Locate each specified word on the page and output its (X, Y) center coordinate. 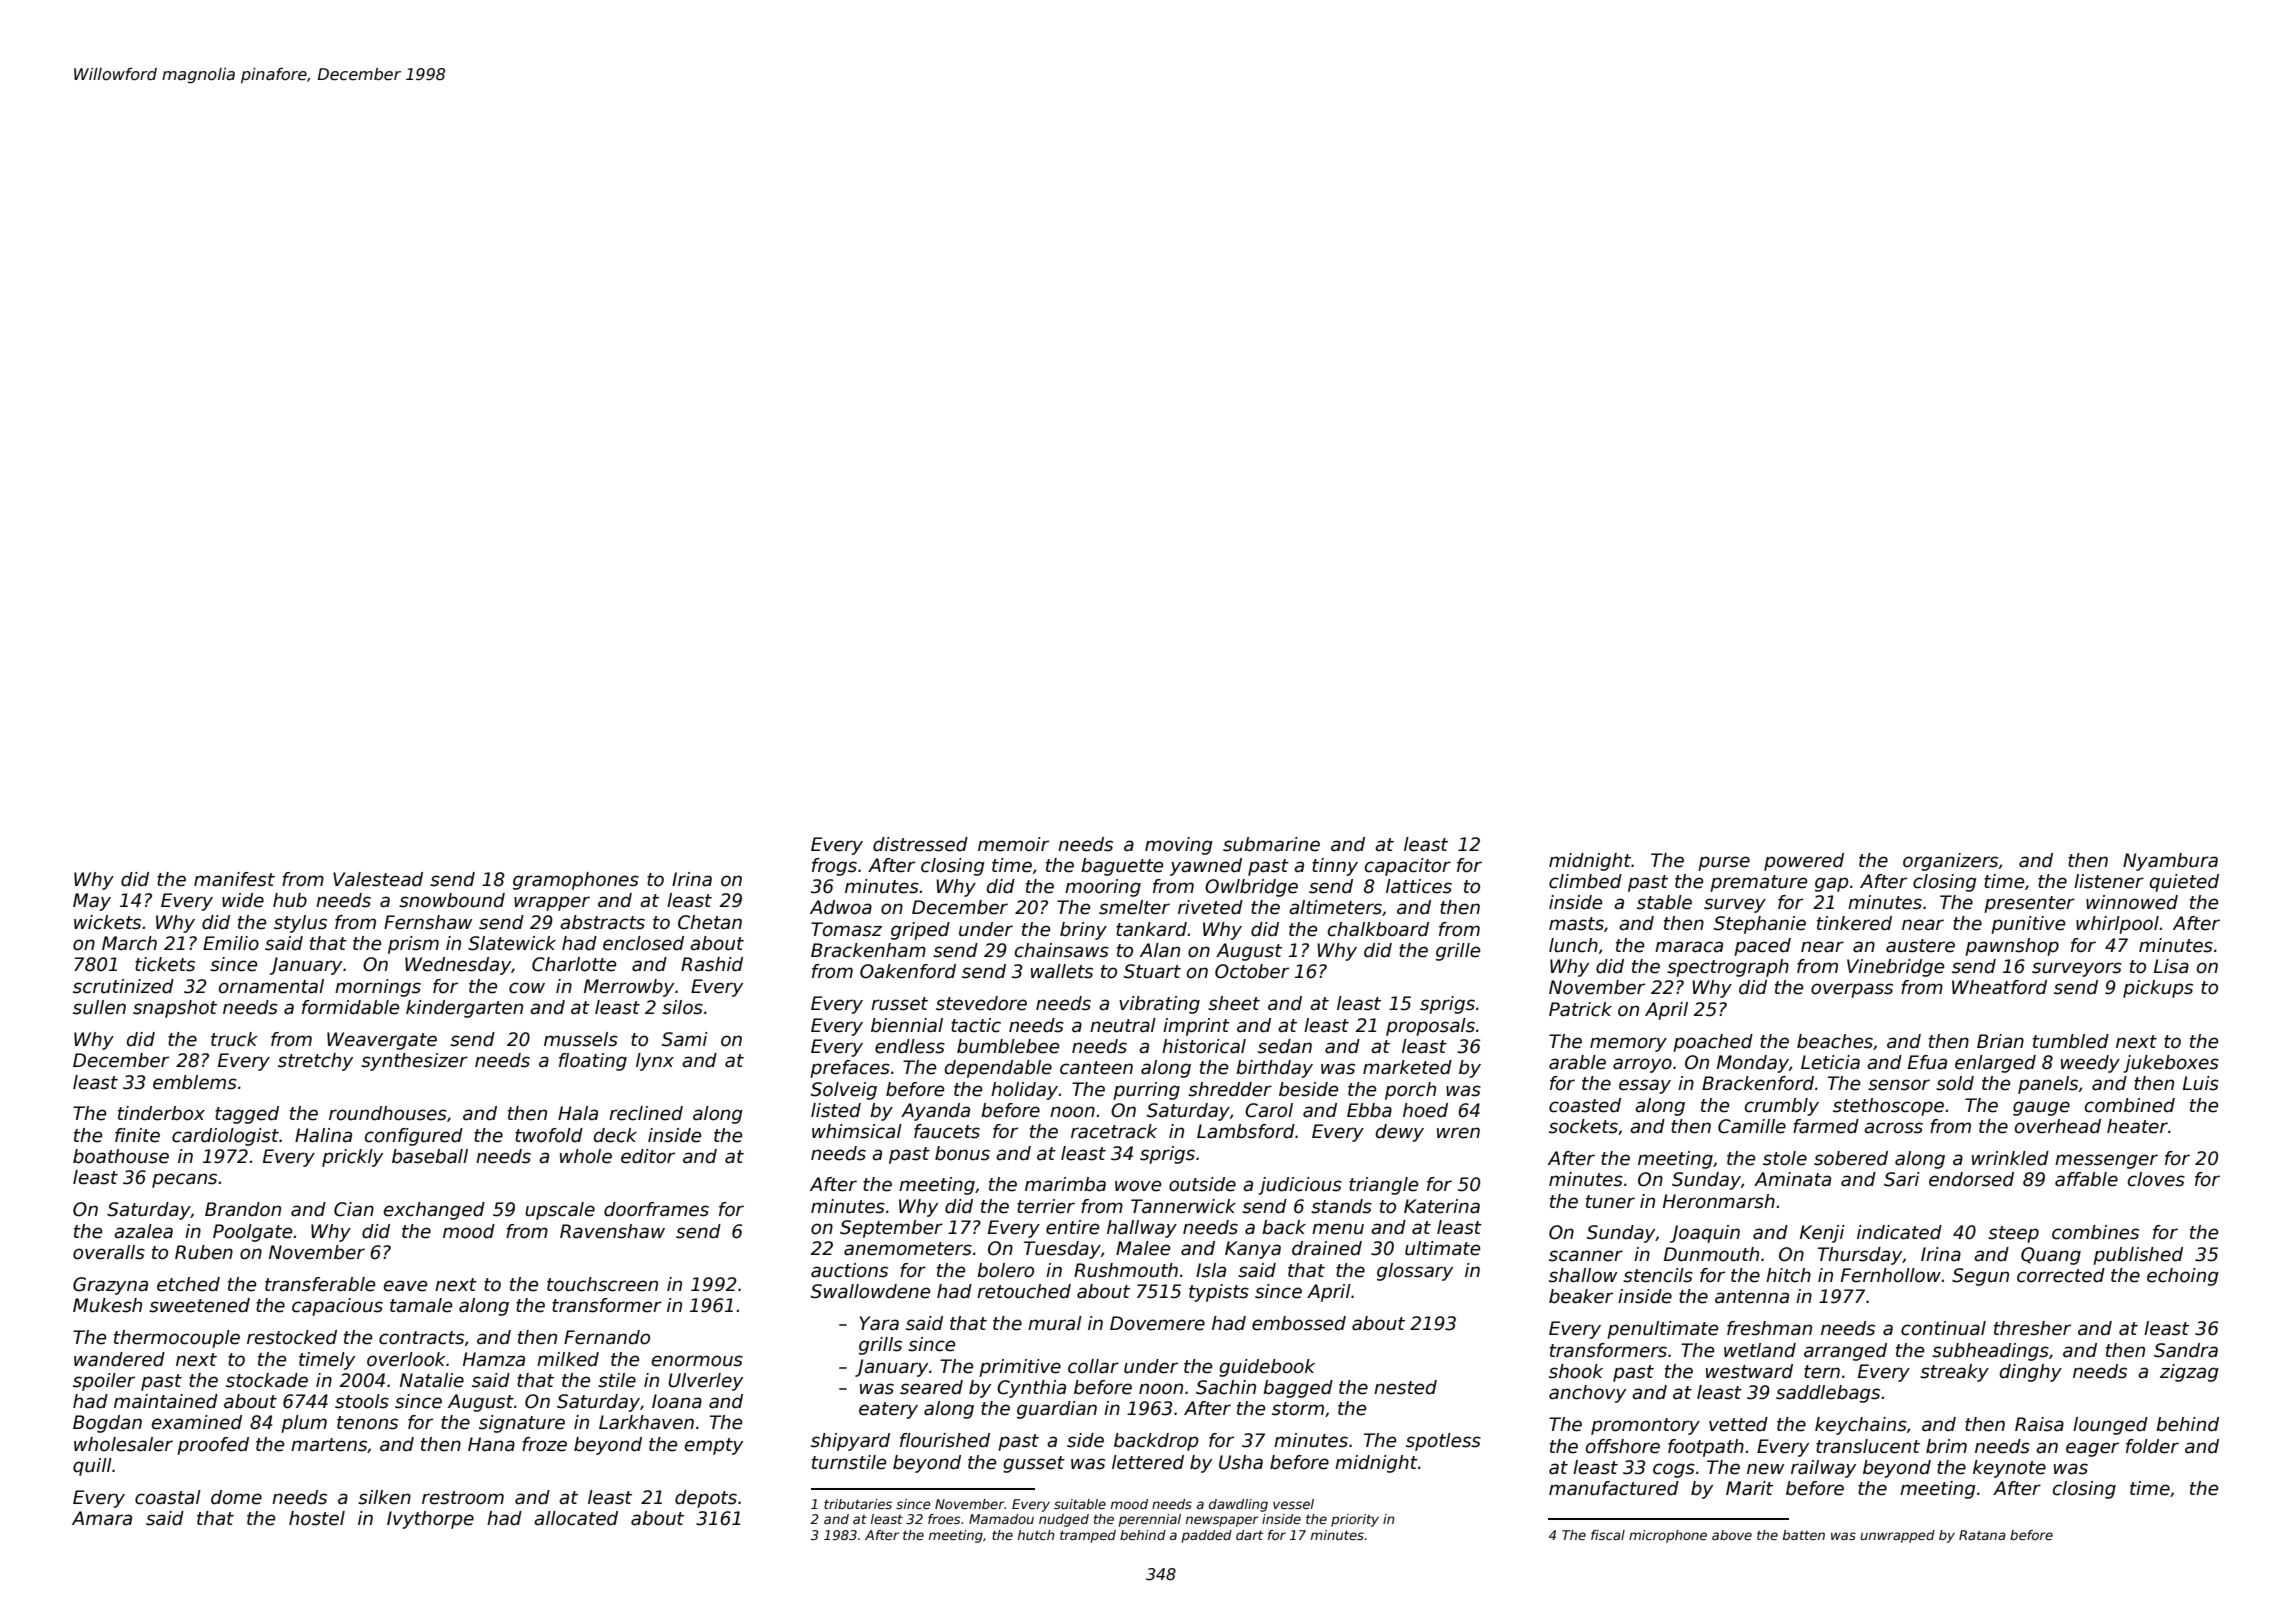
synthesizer (414, 1062)
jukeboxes (2171, 1064)
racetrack (1114, 1131)
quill (92, 1467)
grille (1458, 952)
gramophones (576, 881)
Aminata (1792, 1179)
